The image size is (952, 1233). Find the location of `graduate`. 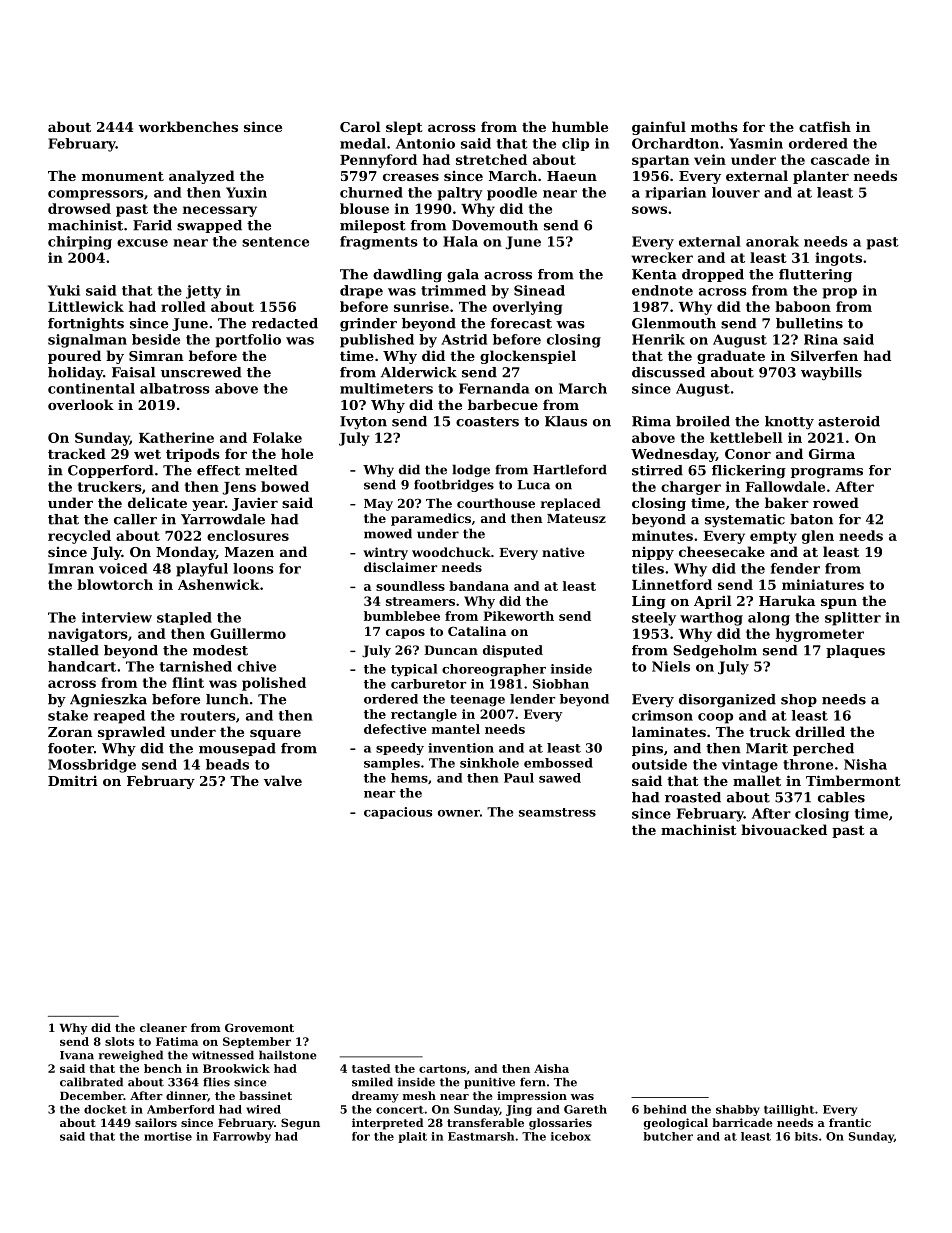

graduate is located at coordinates (731, 357).
